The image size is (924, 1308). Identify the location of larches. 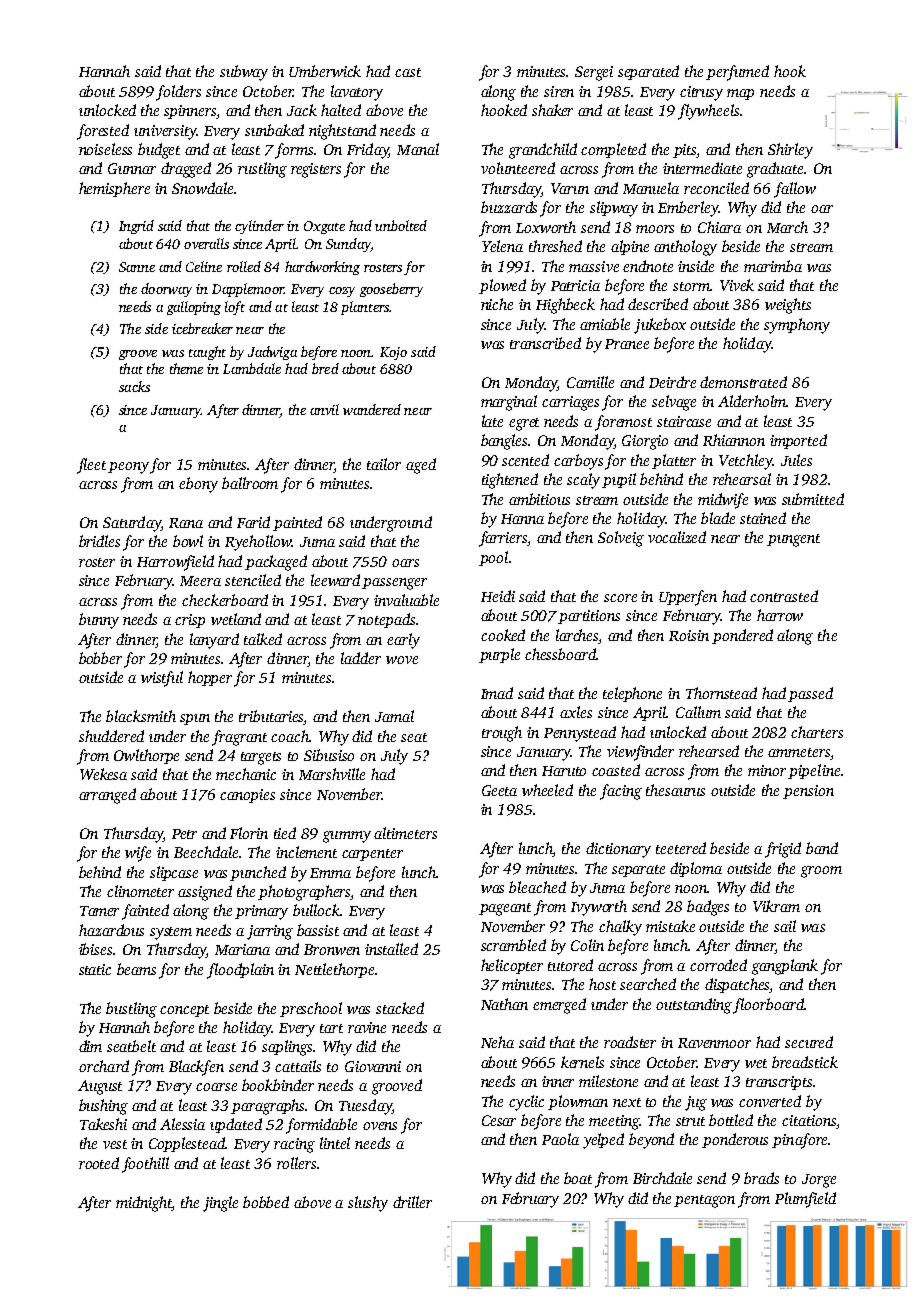
(577, 635).
